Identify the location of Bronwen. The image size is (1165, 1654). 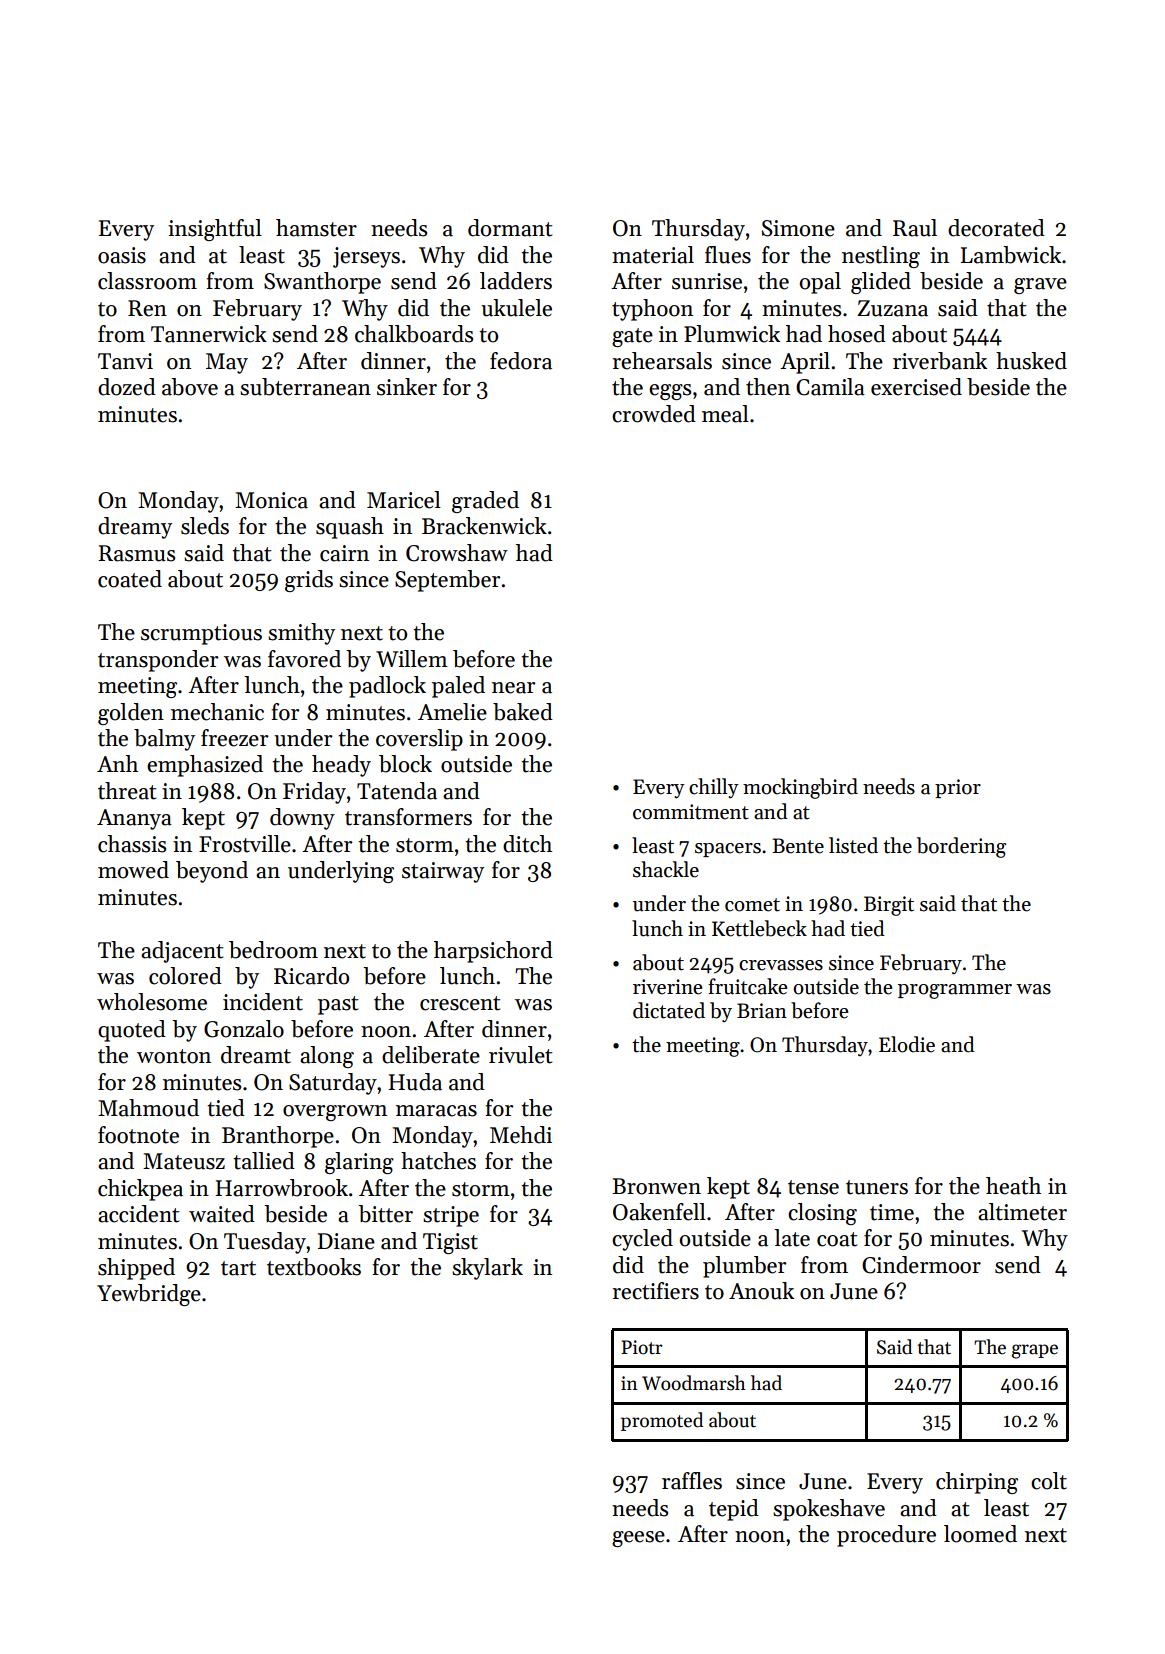
(657, 1186).
